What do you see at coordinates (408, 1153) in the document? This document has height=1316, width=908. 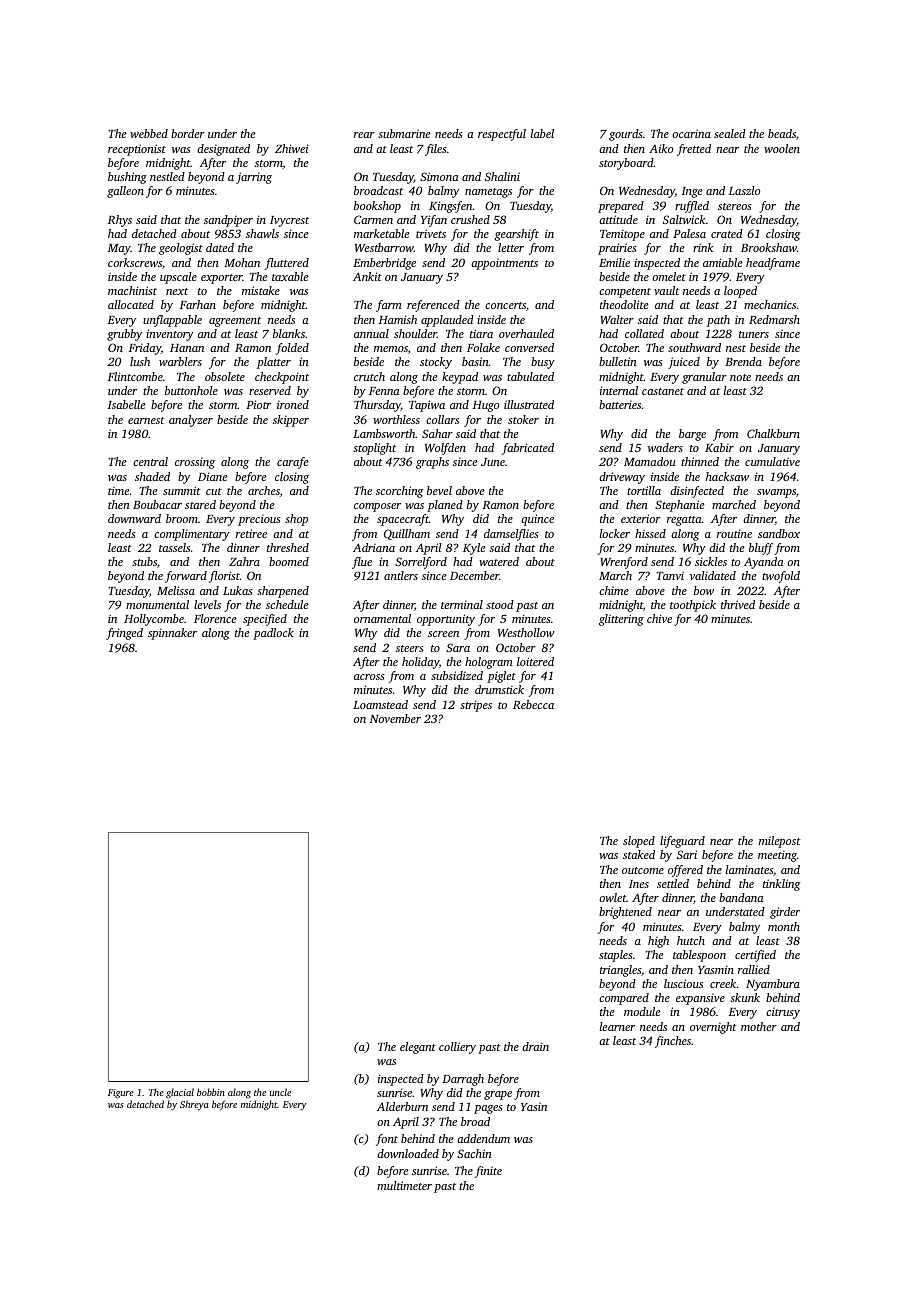 I see `downloaded` at bounding box center [408, 1153].
